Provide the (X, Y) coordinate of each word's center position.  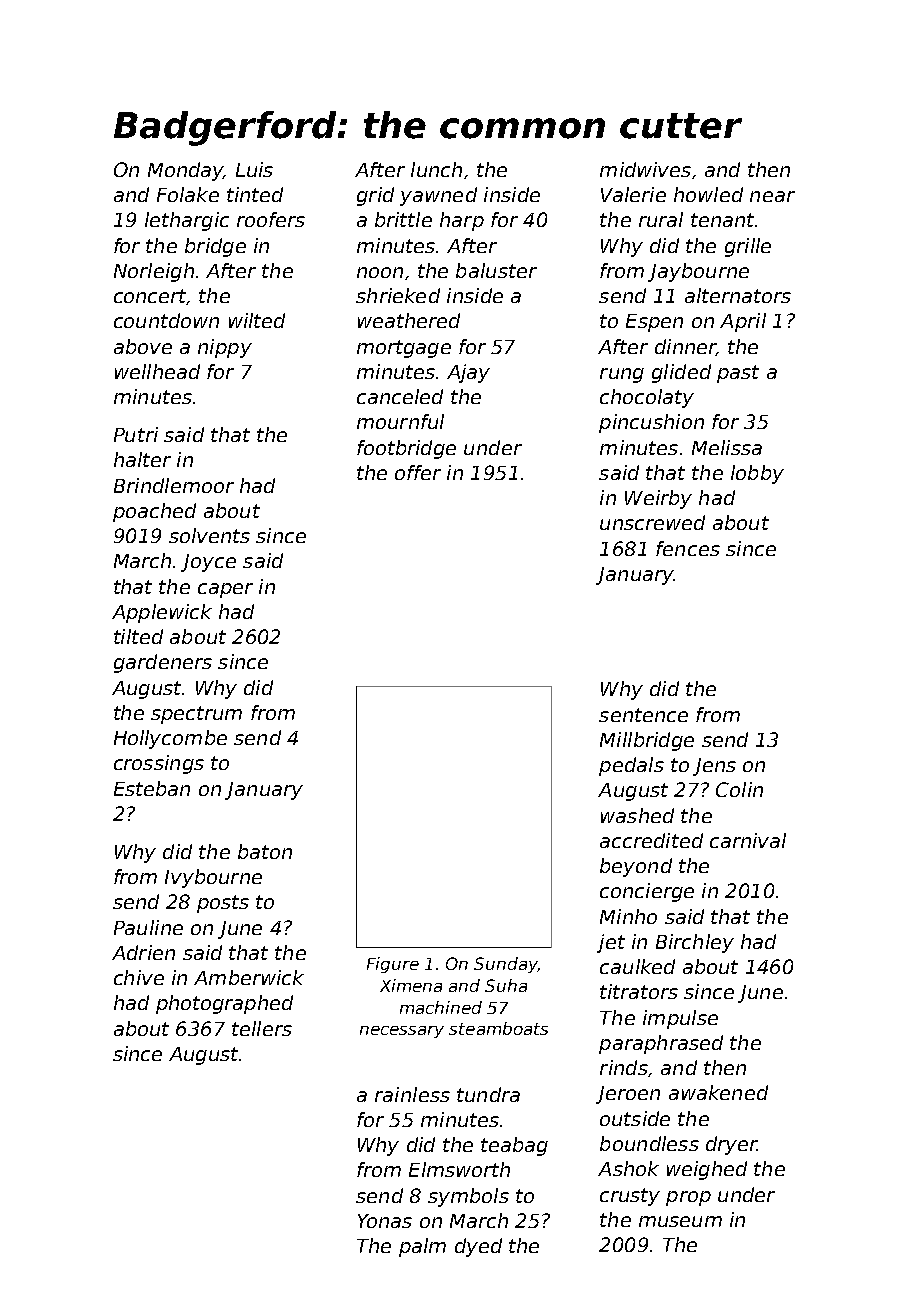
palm (422, 1247)
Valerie (633, 194)
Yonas (385, 1221)
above (143, 346)
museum (680, 1221)
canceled (400, 396)
